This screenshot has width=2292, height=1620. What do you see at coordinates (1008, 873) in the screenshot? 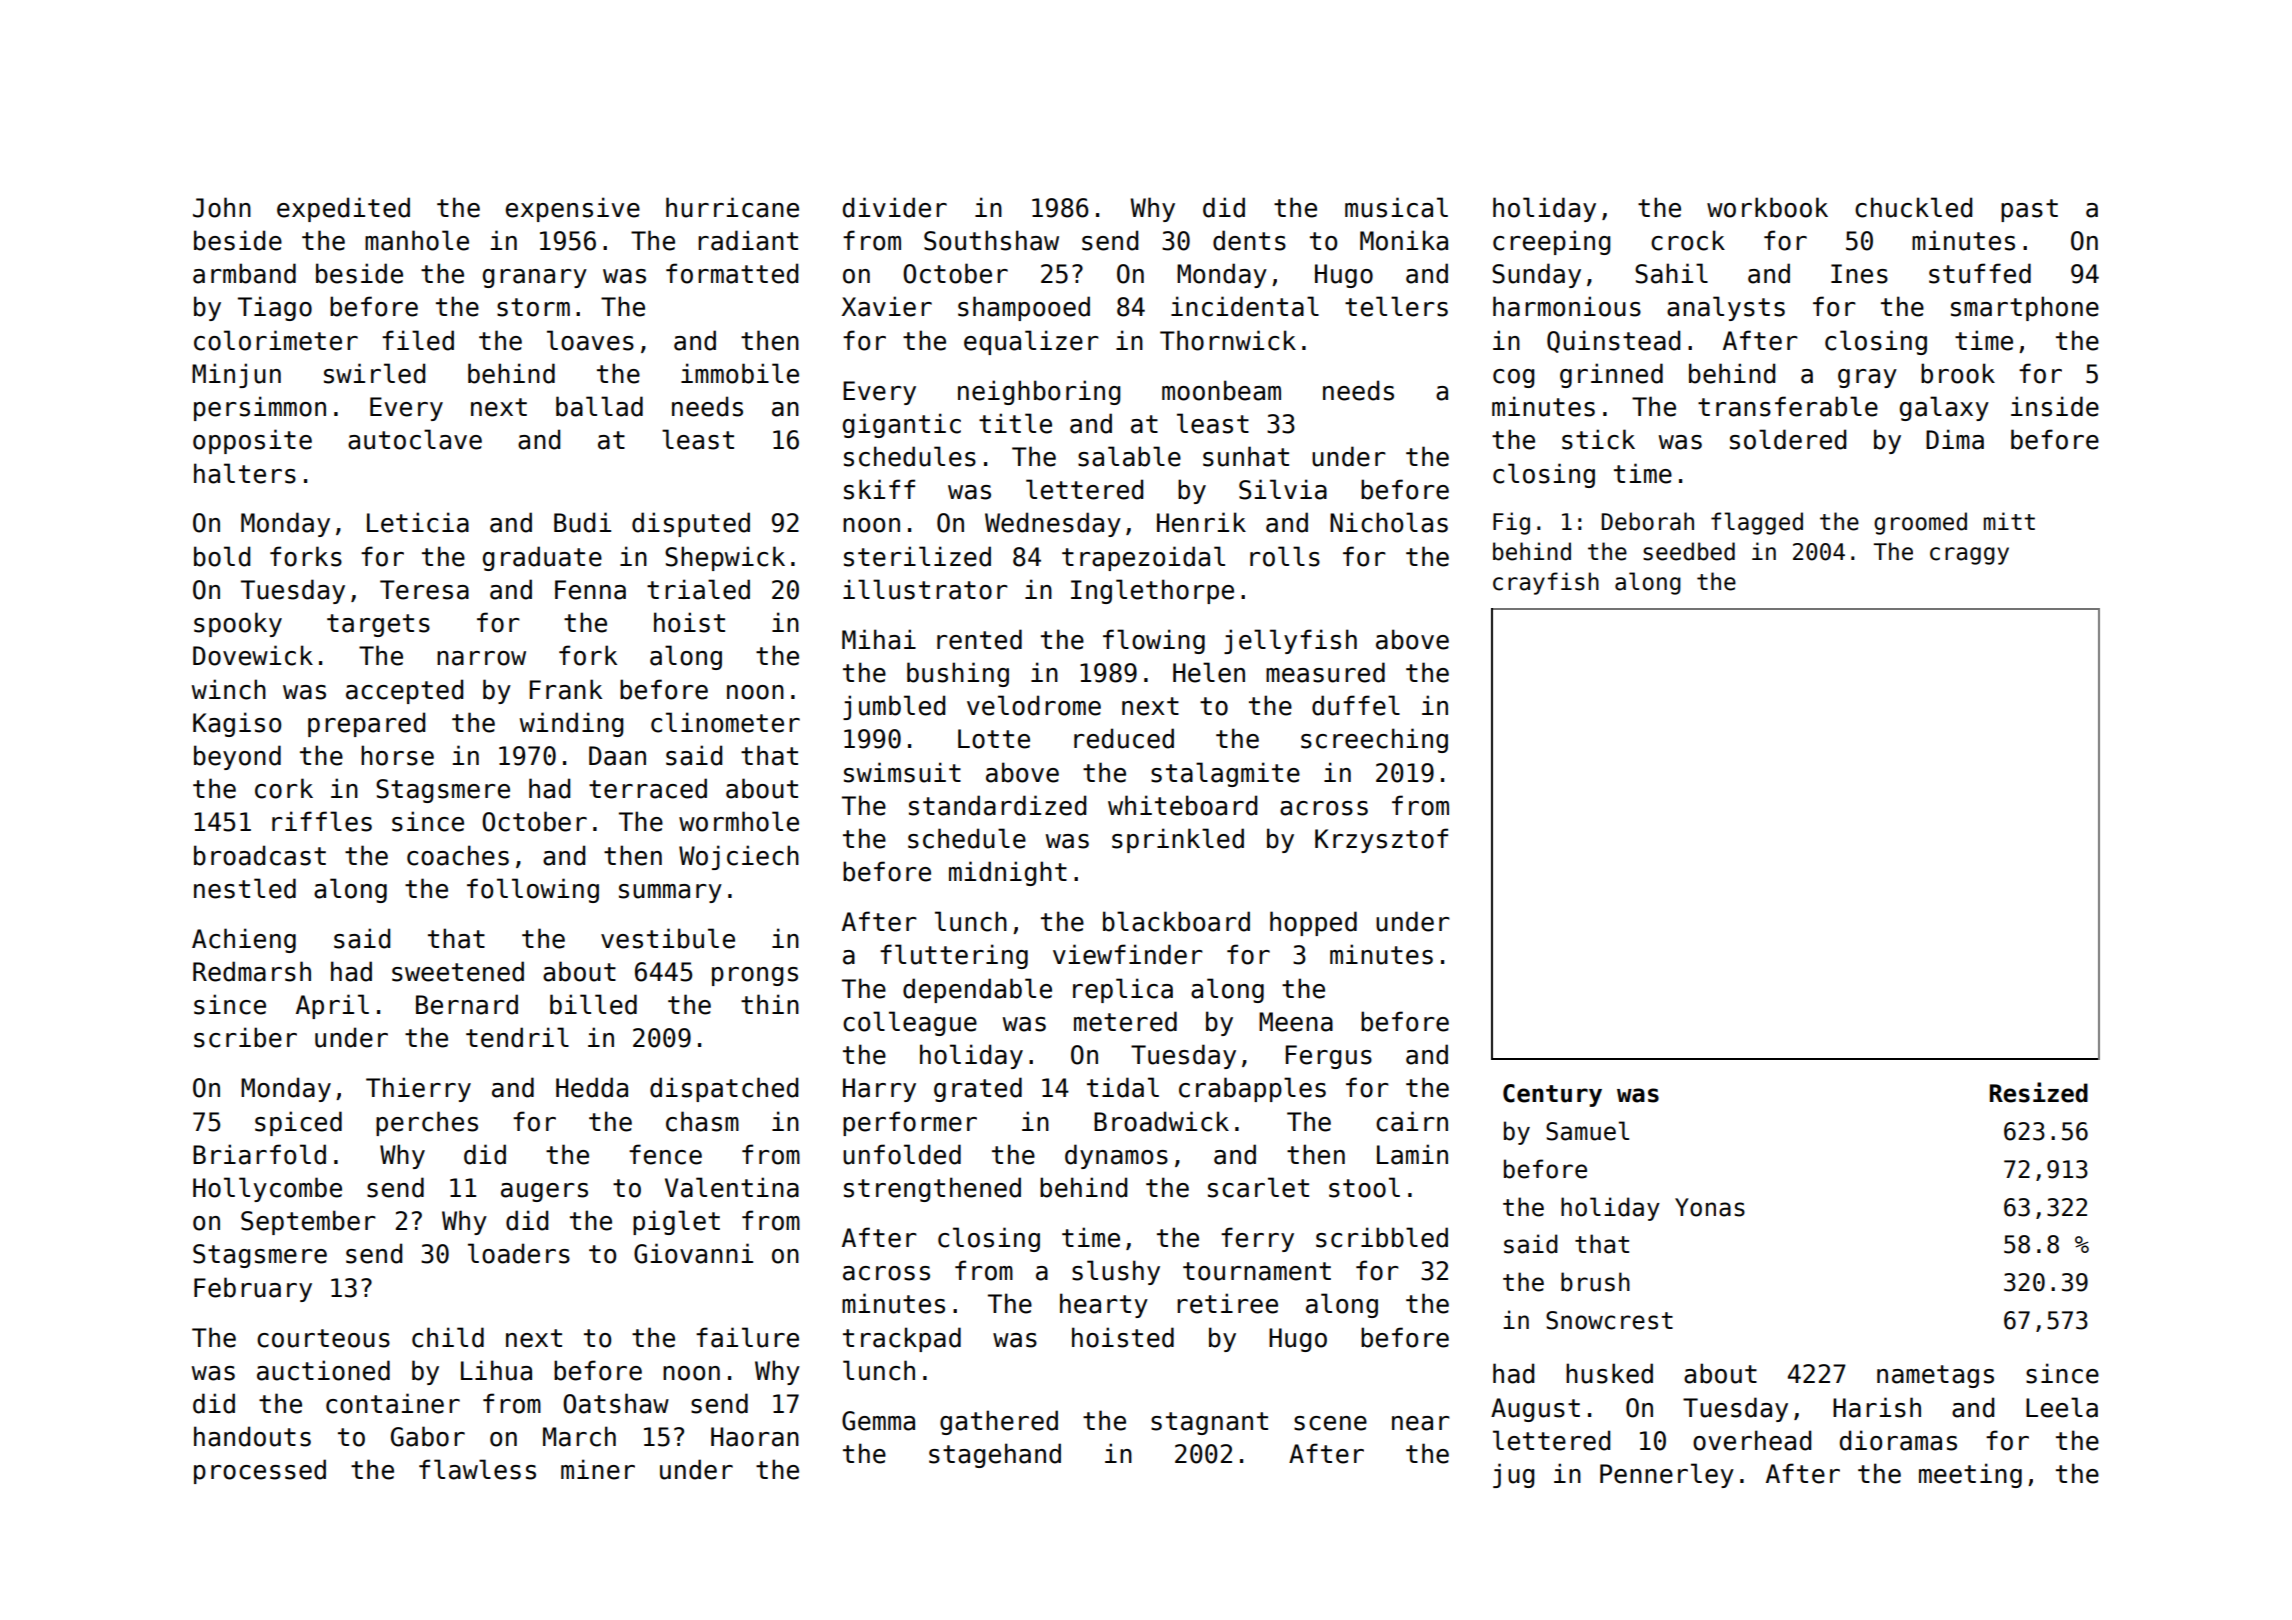
I see `midnight` at bounding box center [1008, 873].
